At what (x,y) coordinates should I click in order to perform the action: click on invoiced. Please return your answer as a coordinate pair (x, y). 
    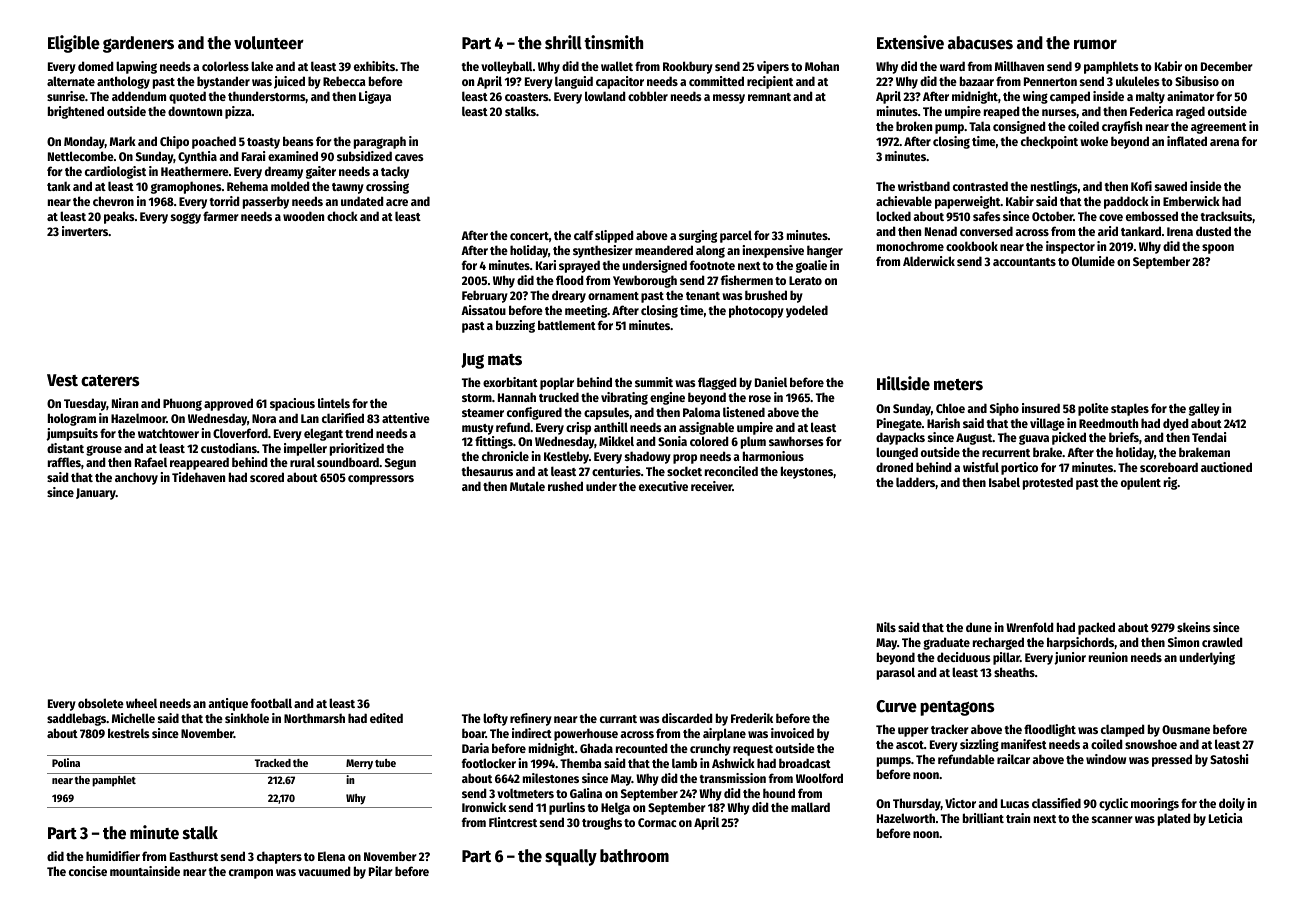
    Looking at the image, I should click on (792, 733).
